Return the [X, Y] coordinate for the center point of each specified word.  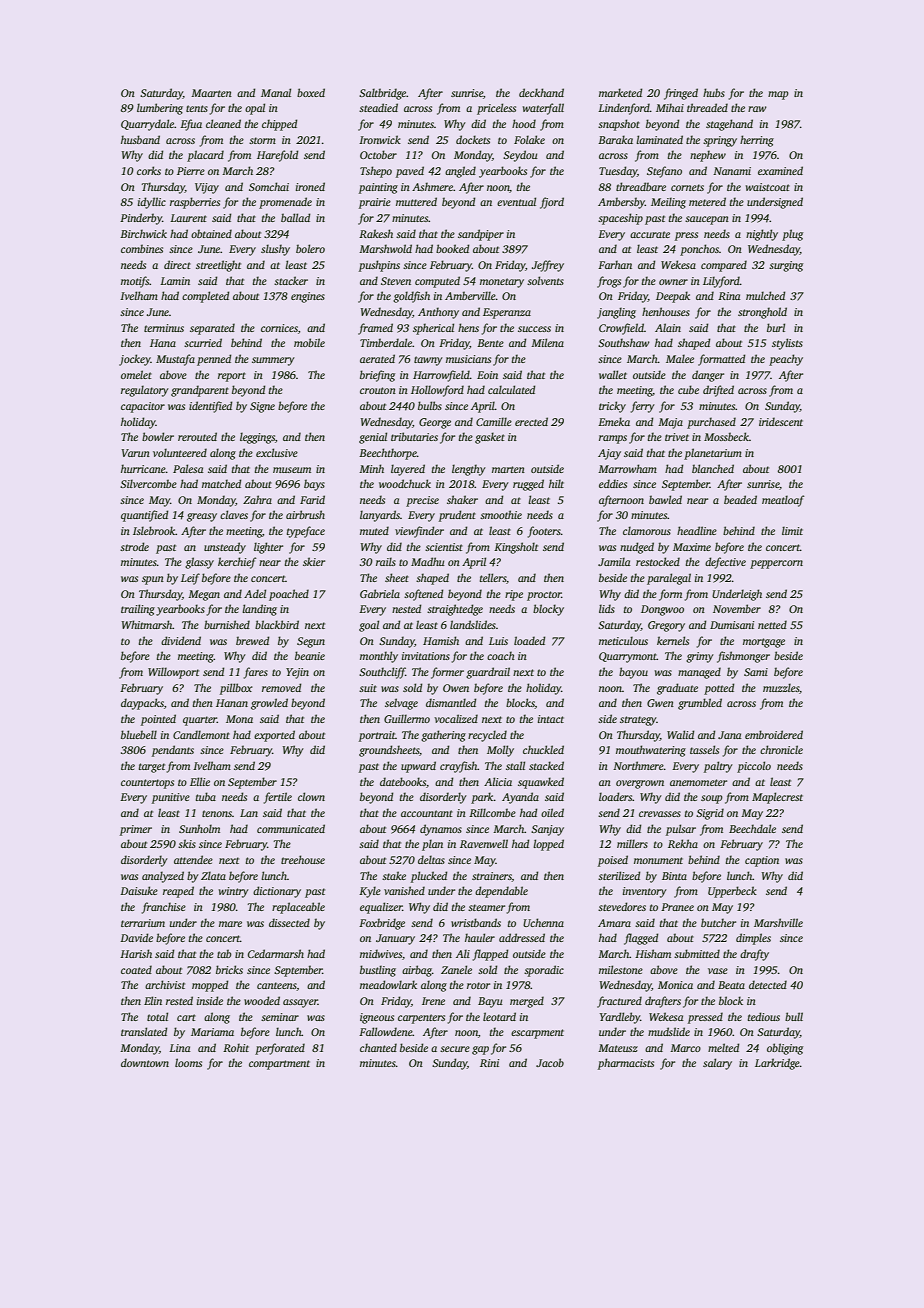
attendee [193, 859]
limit [792, 530]
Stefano [664, 172]
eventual [516, 201]
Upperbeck [732, 892]
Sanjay [547, 830]
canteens [277, 986]
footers [544, 532]
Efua [191, 125]
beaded [740, 499]
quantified [144, 516]
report [232, 377]
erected [531, 421]
